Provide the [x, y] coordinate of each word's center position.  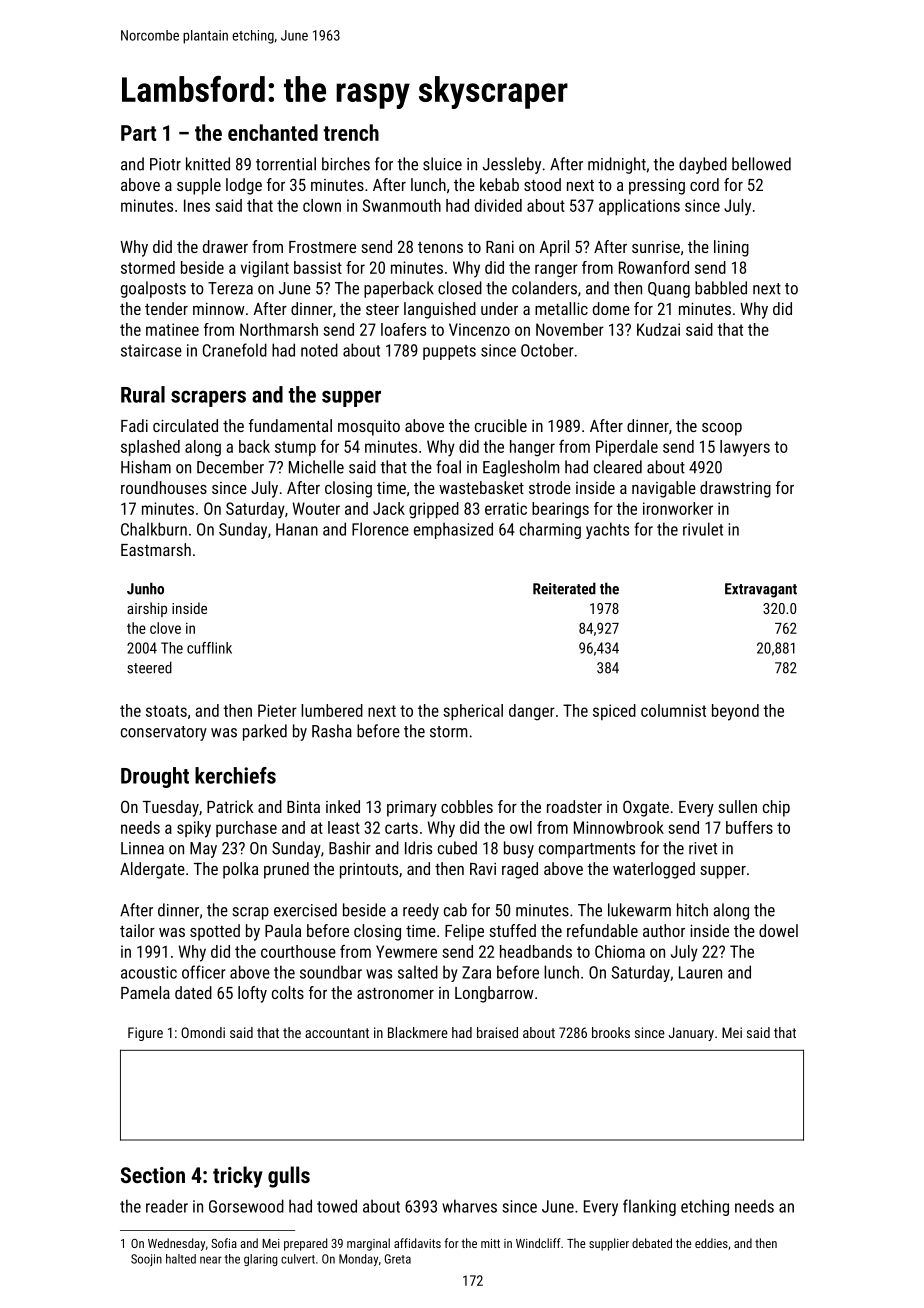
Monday [358, 1260]
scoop [722, 429]
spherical [473, 712]
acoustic [149, 972]
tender [166, 308]
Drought [155, 777]
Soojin [146, 1260]
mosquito [369, 428]
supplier [609, 1244]
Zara [476, 972]
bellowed [761, 164]
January [691, 1034]
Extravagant [761, 590]
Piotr [165, 164]
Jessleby [512, 165]
